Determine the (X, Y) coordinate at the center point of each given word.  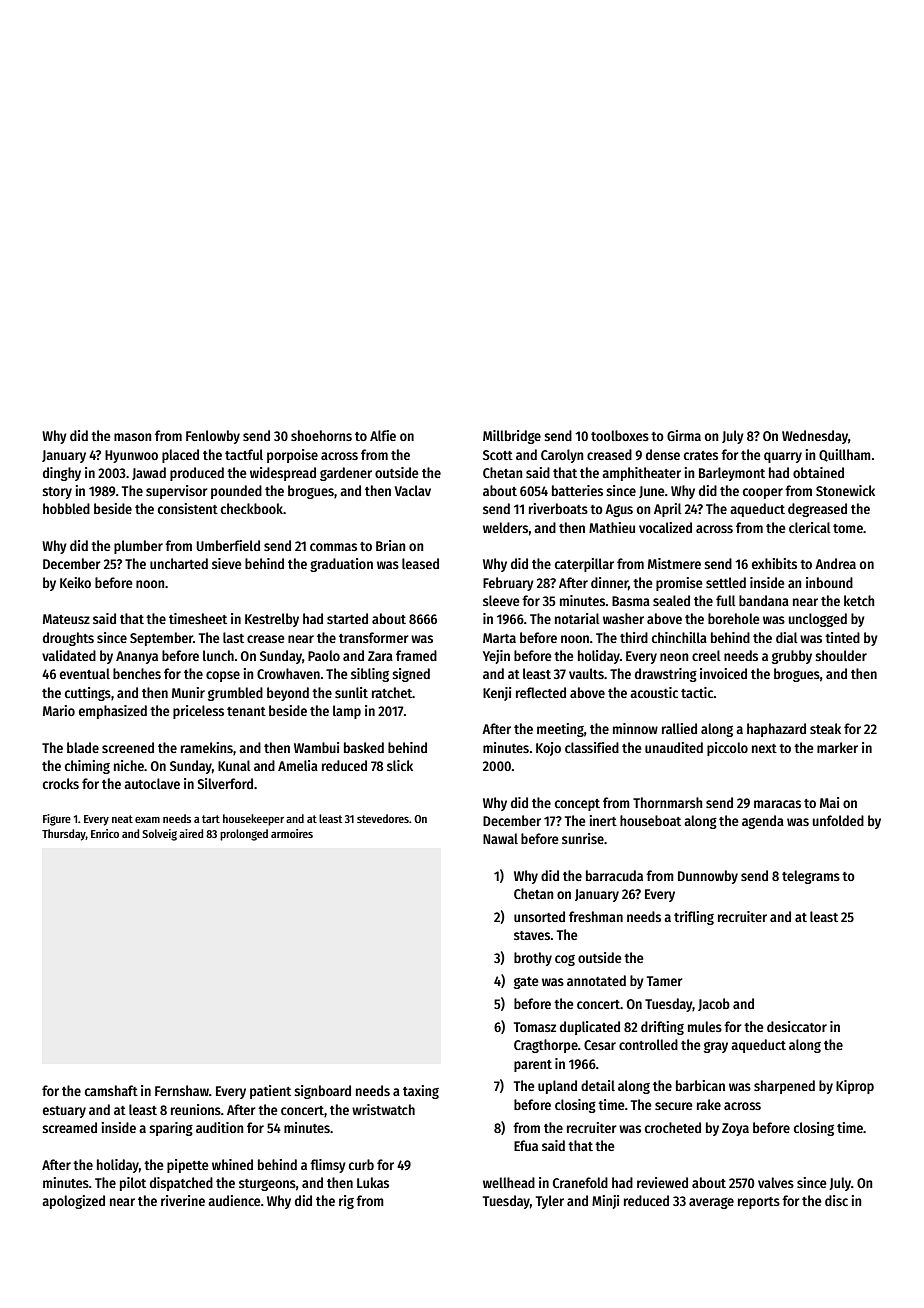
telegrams (811, 877)
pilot (133, 1184)
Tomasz (535, 1027)
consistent (188, 508)
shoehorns (321, 435)
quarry (783, 457)
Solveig (159, 835)
